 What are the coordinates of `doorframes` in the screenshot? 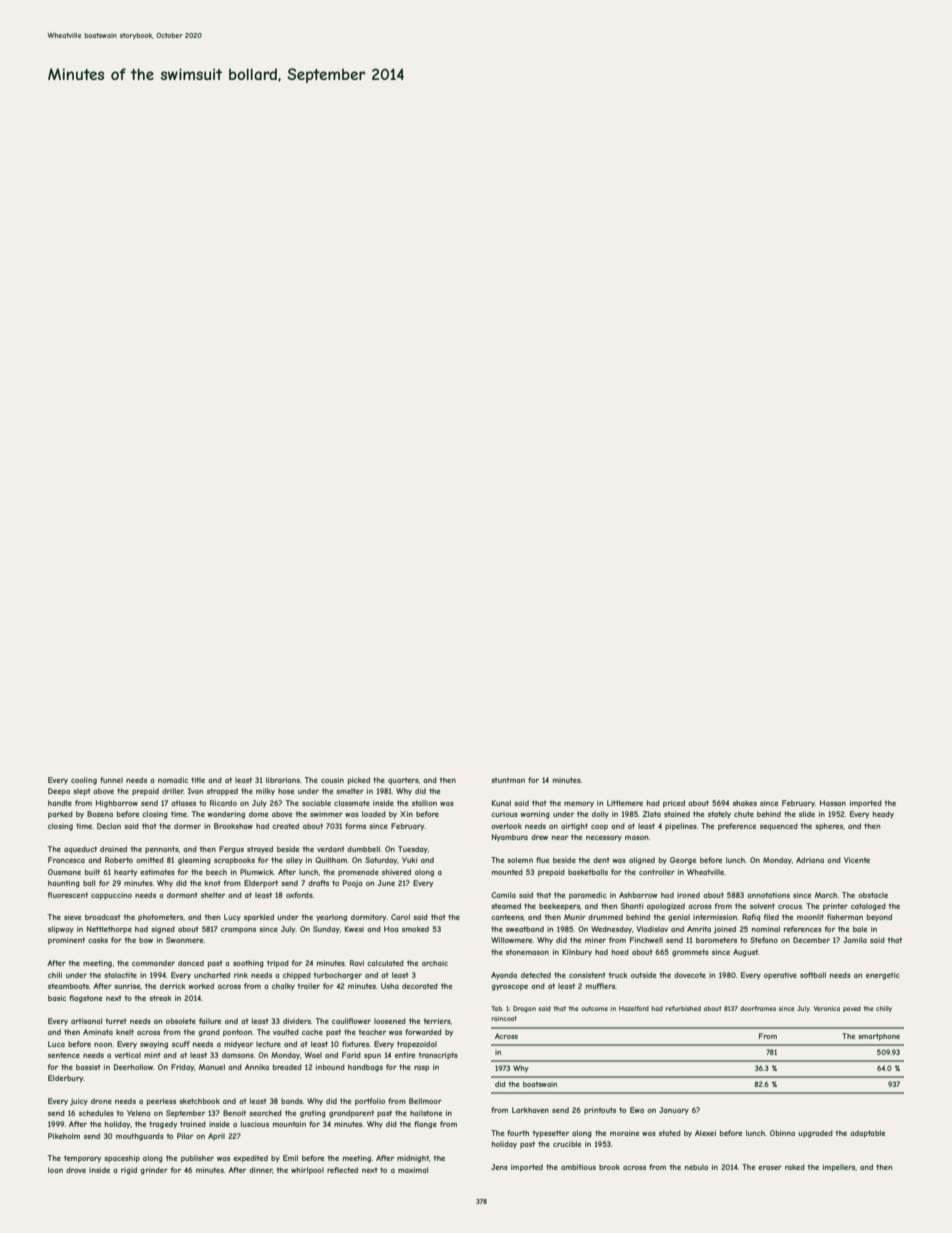 It's located at (758, 1008).
